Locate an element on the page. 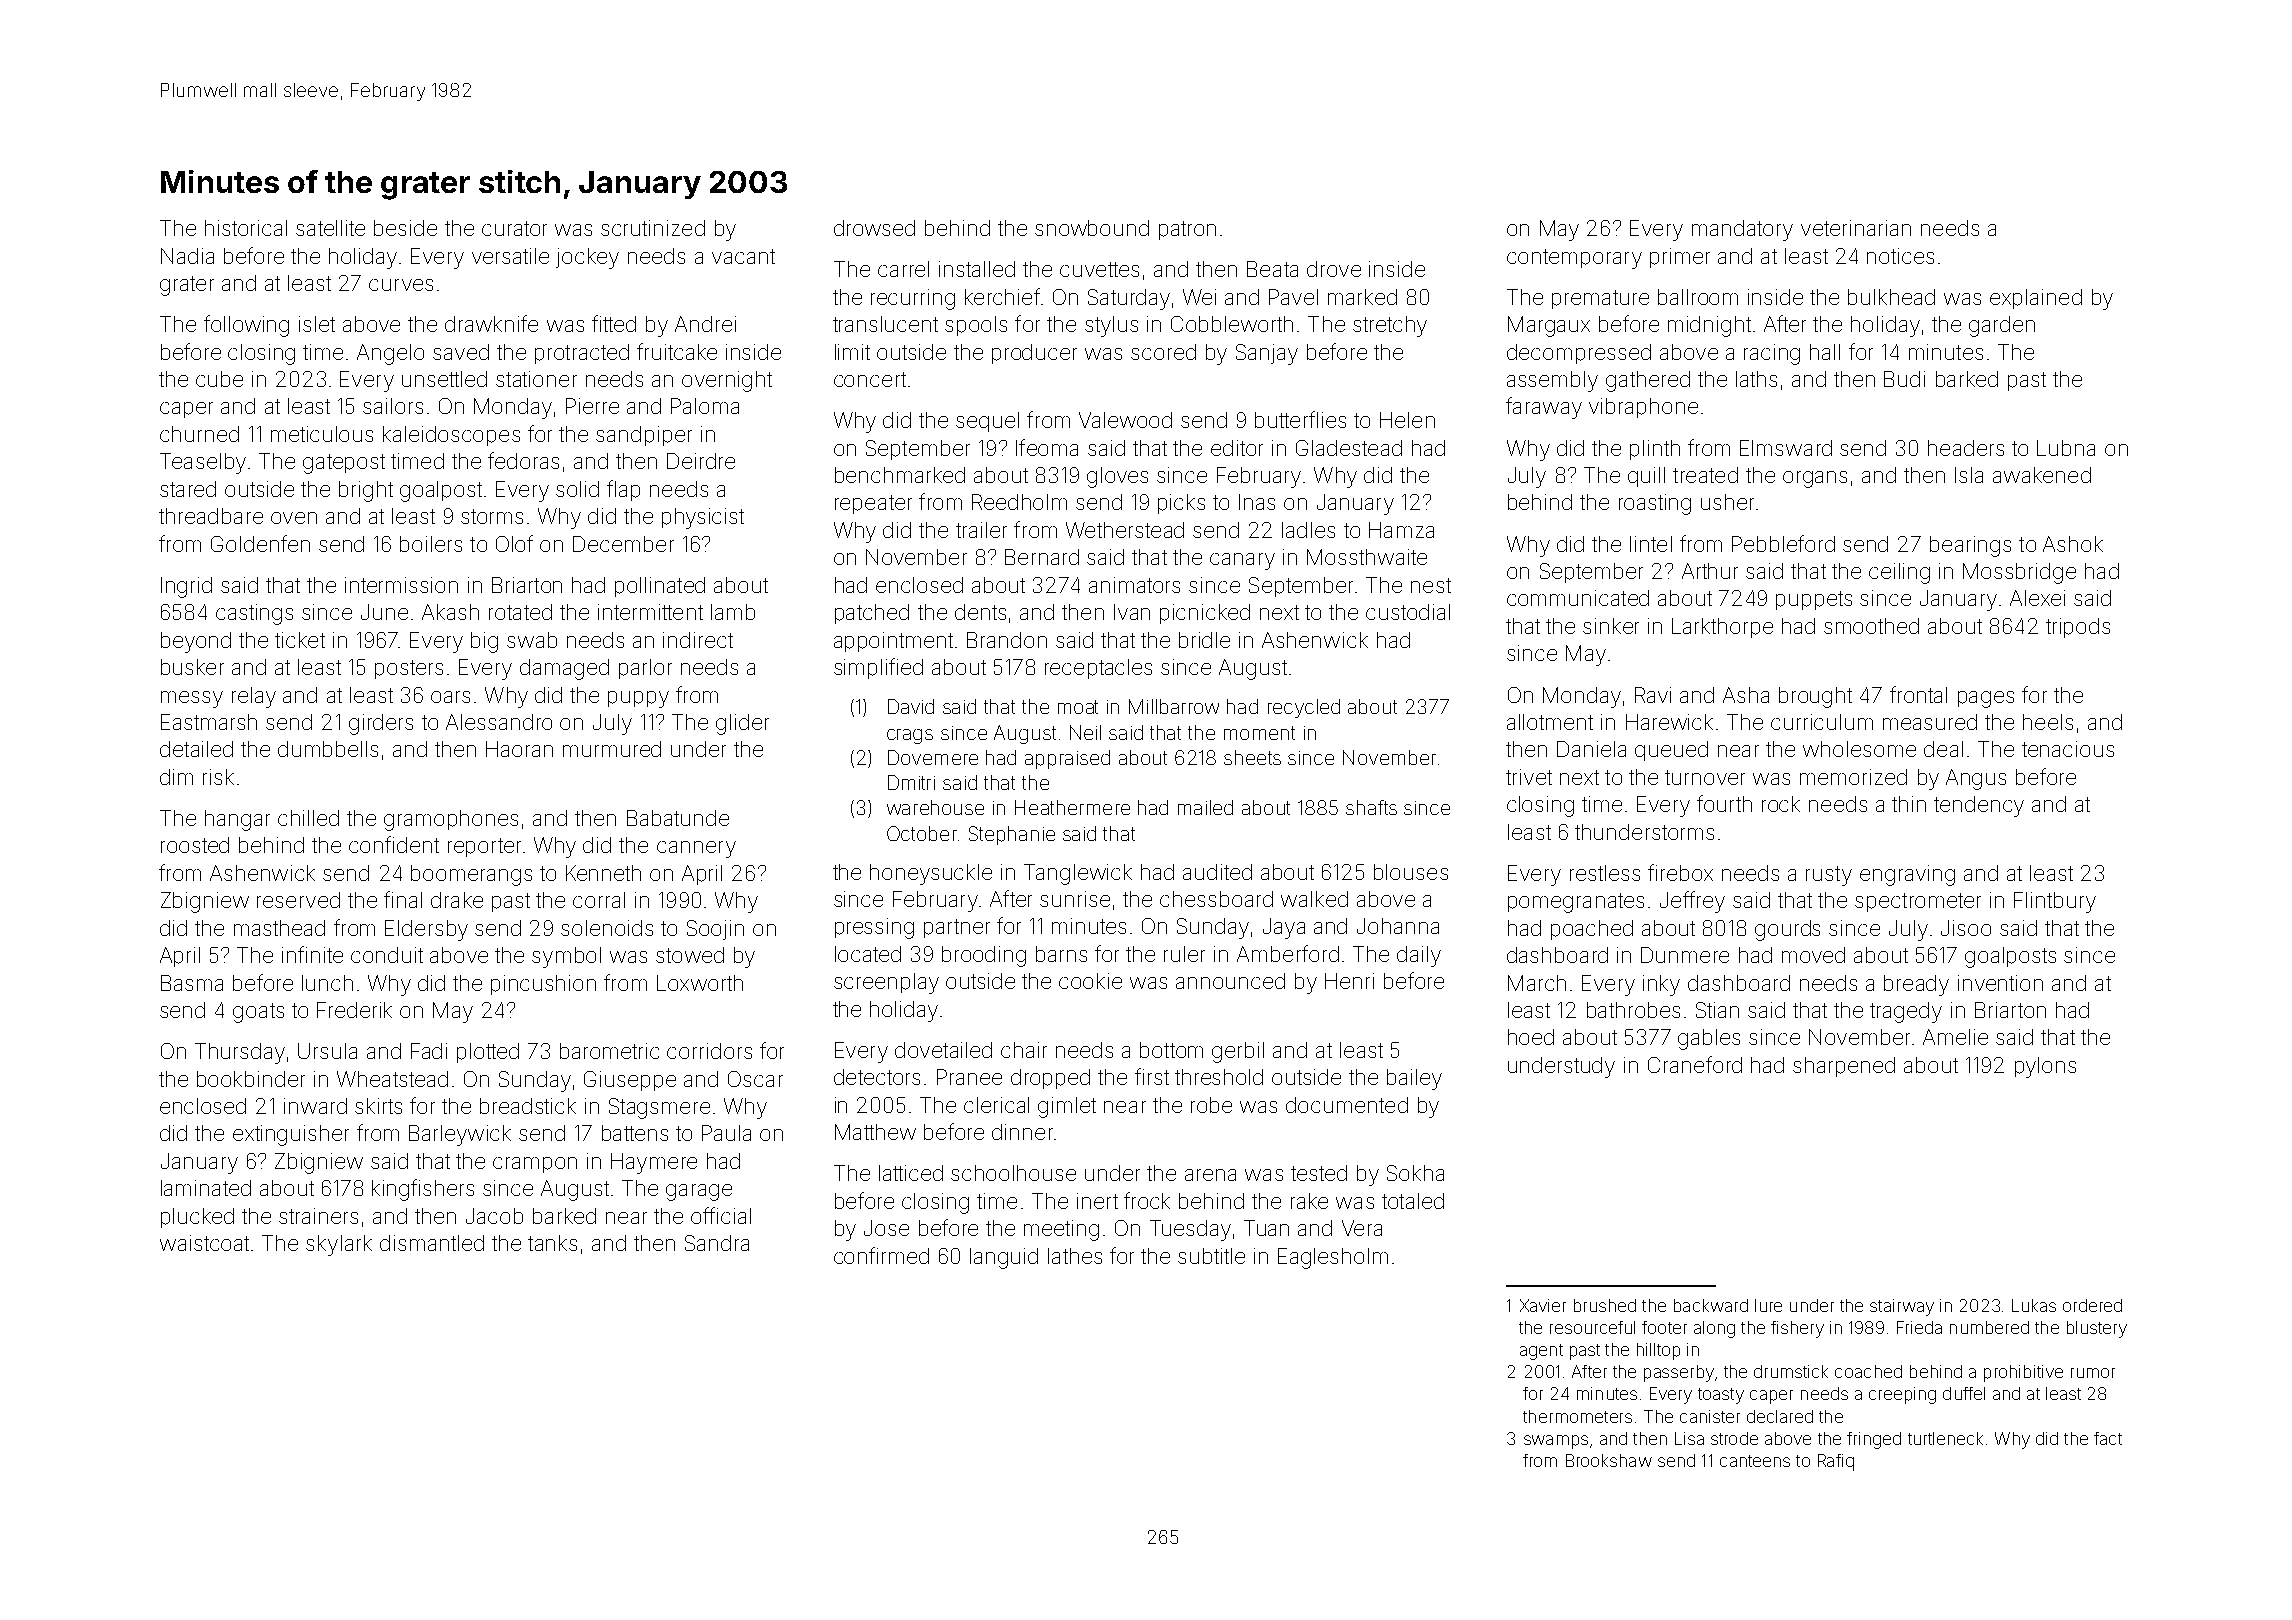  dim is located at coordinates (176, 777).
